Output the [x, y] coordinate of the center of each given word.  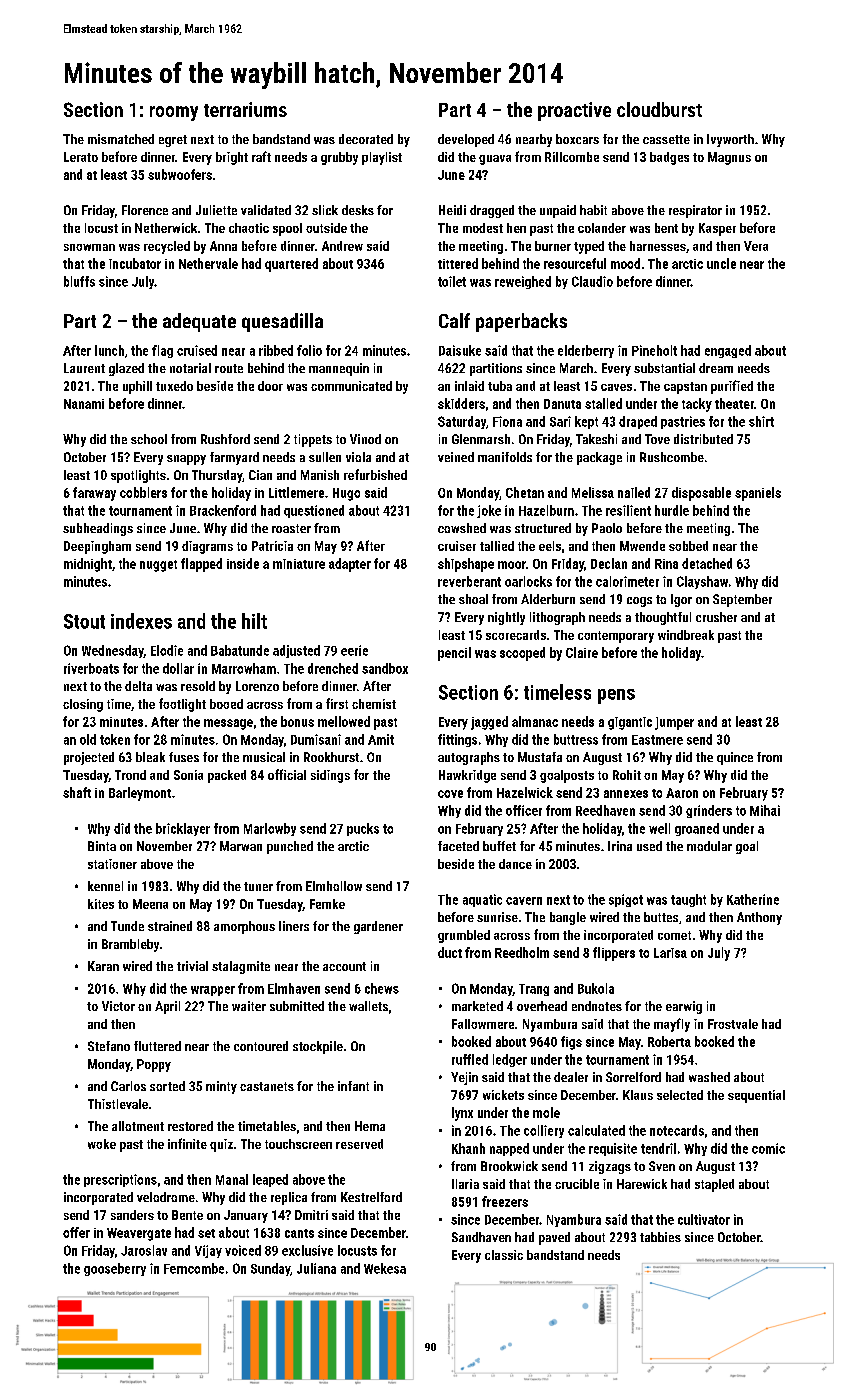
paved [554, 1238]
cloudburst [659, 109]
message [228, 724]
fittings [457, 740]
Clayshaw [702, 582]
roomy [174, 113]
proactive [574, 111]
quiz [221, 1145]
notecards [677, 1130]
